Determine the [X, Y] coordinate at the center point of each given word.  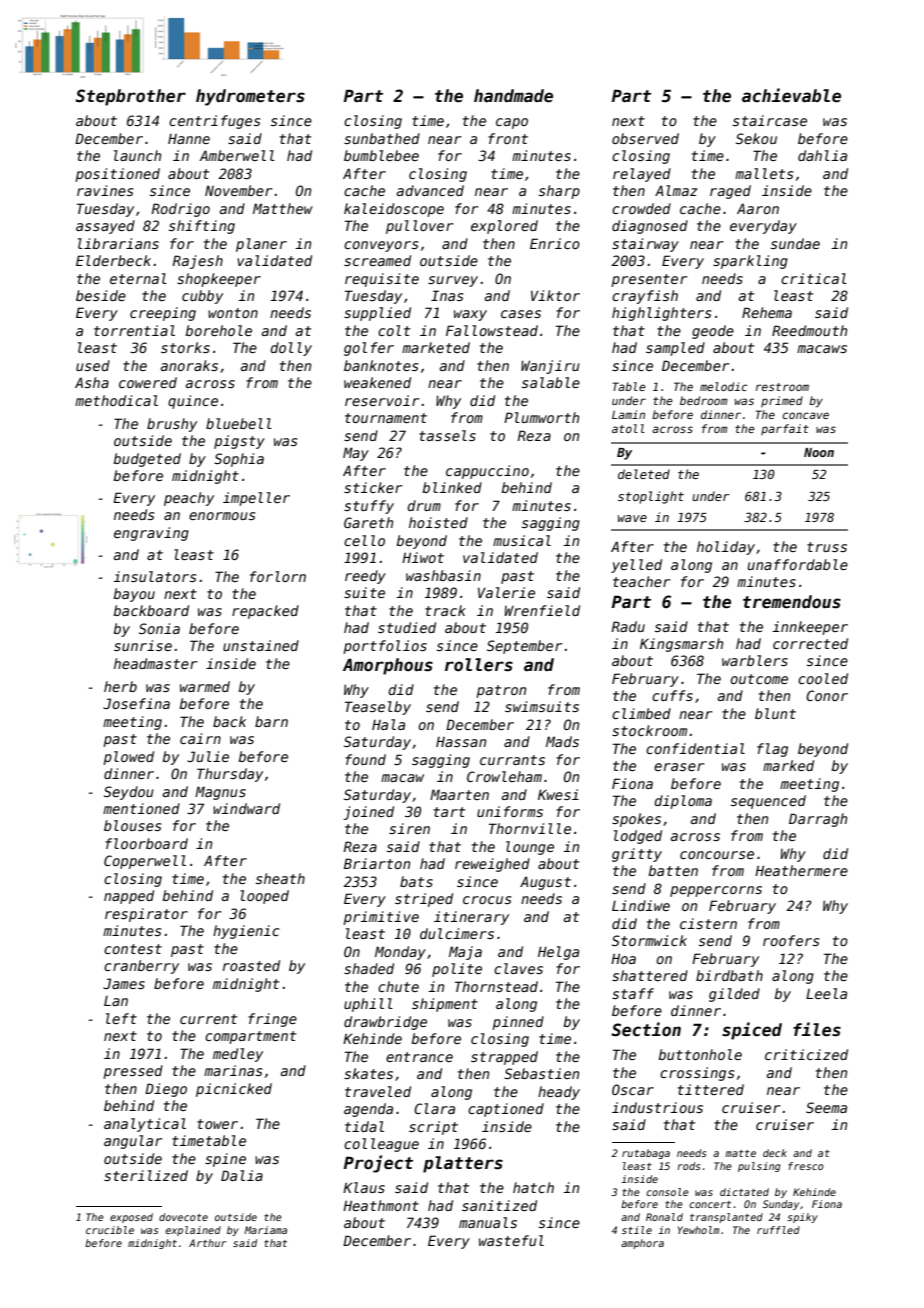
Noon [819, 452]
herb [120, 686]
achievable [791, 95]
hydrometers [250, 97]
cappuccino [487, 472]
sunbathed [382, 138]
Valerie [506, 592]
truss [827, 547]
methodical [116, 400]
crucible [110, 1230]
